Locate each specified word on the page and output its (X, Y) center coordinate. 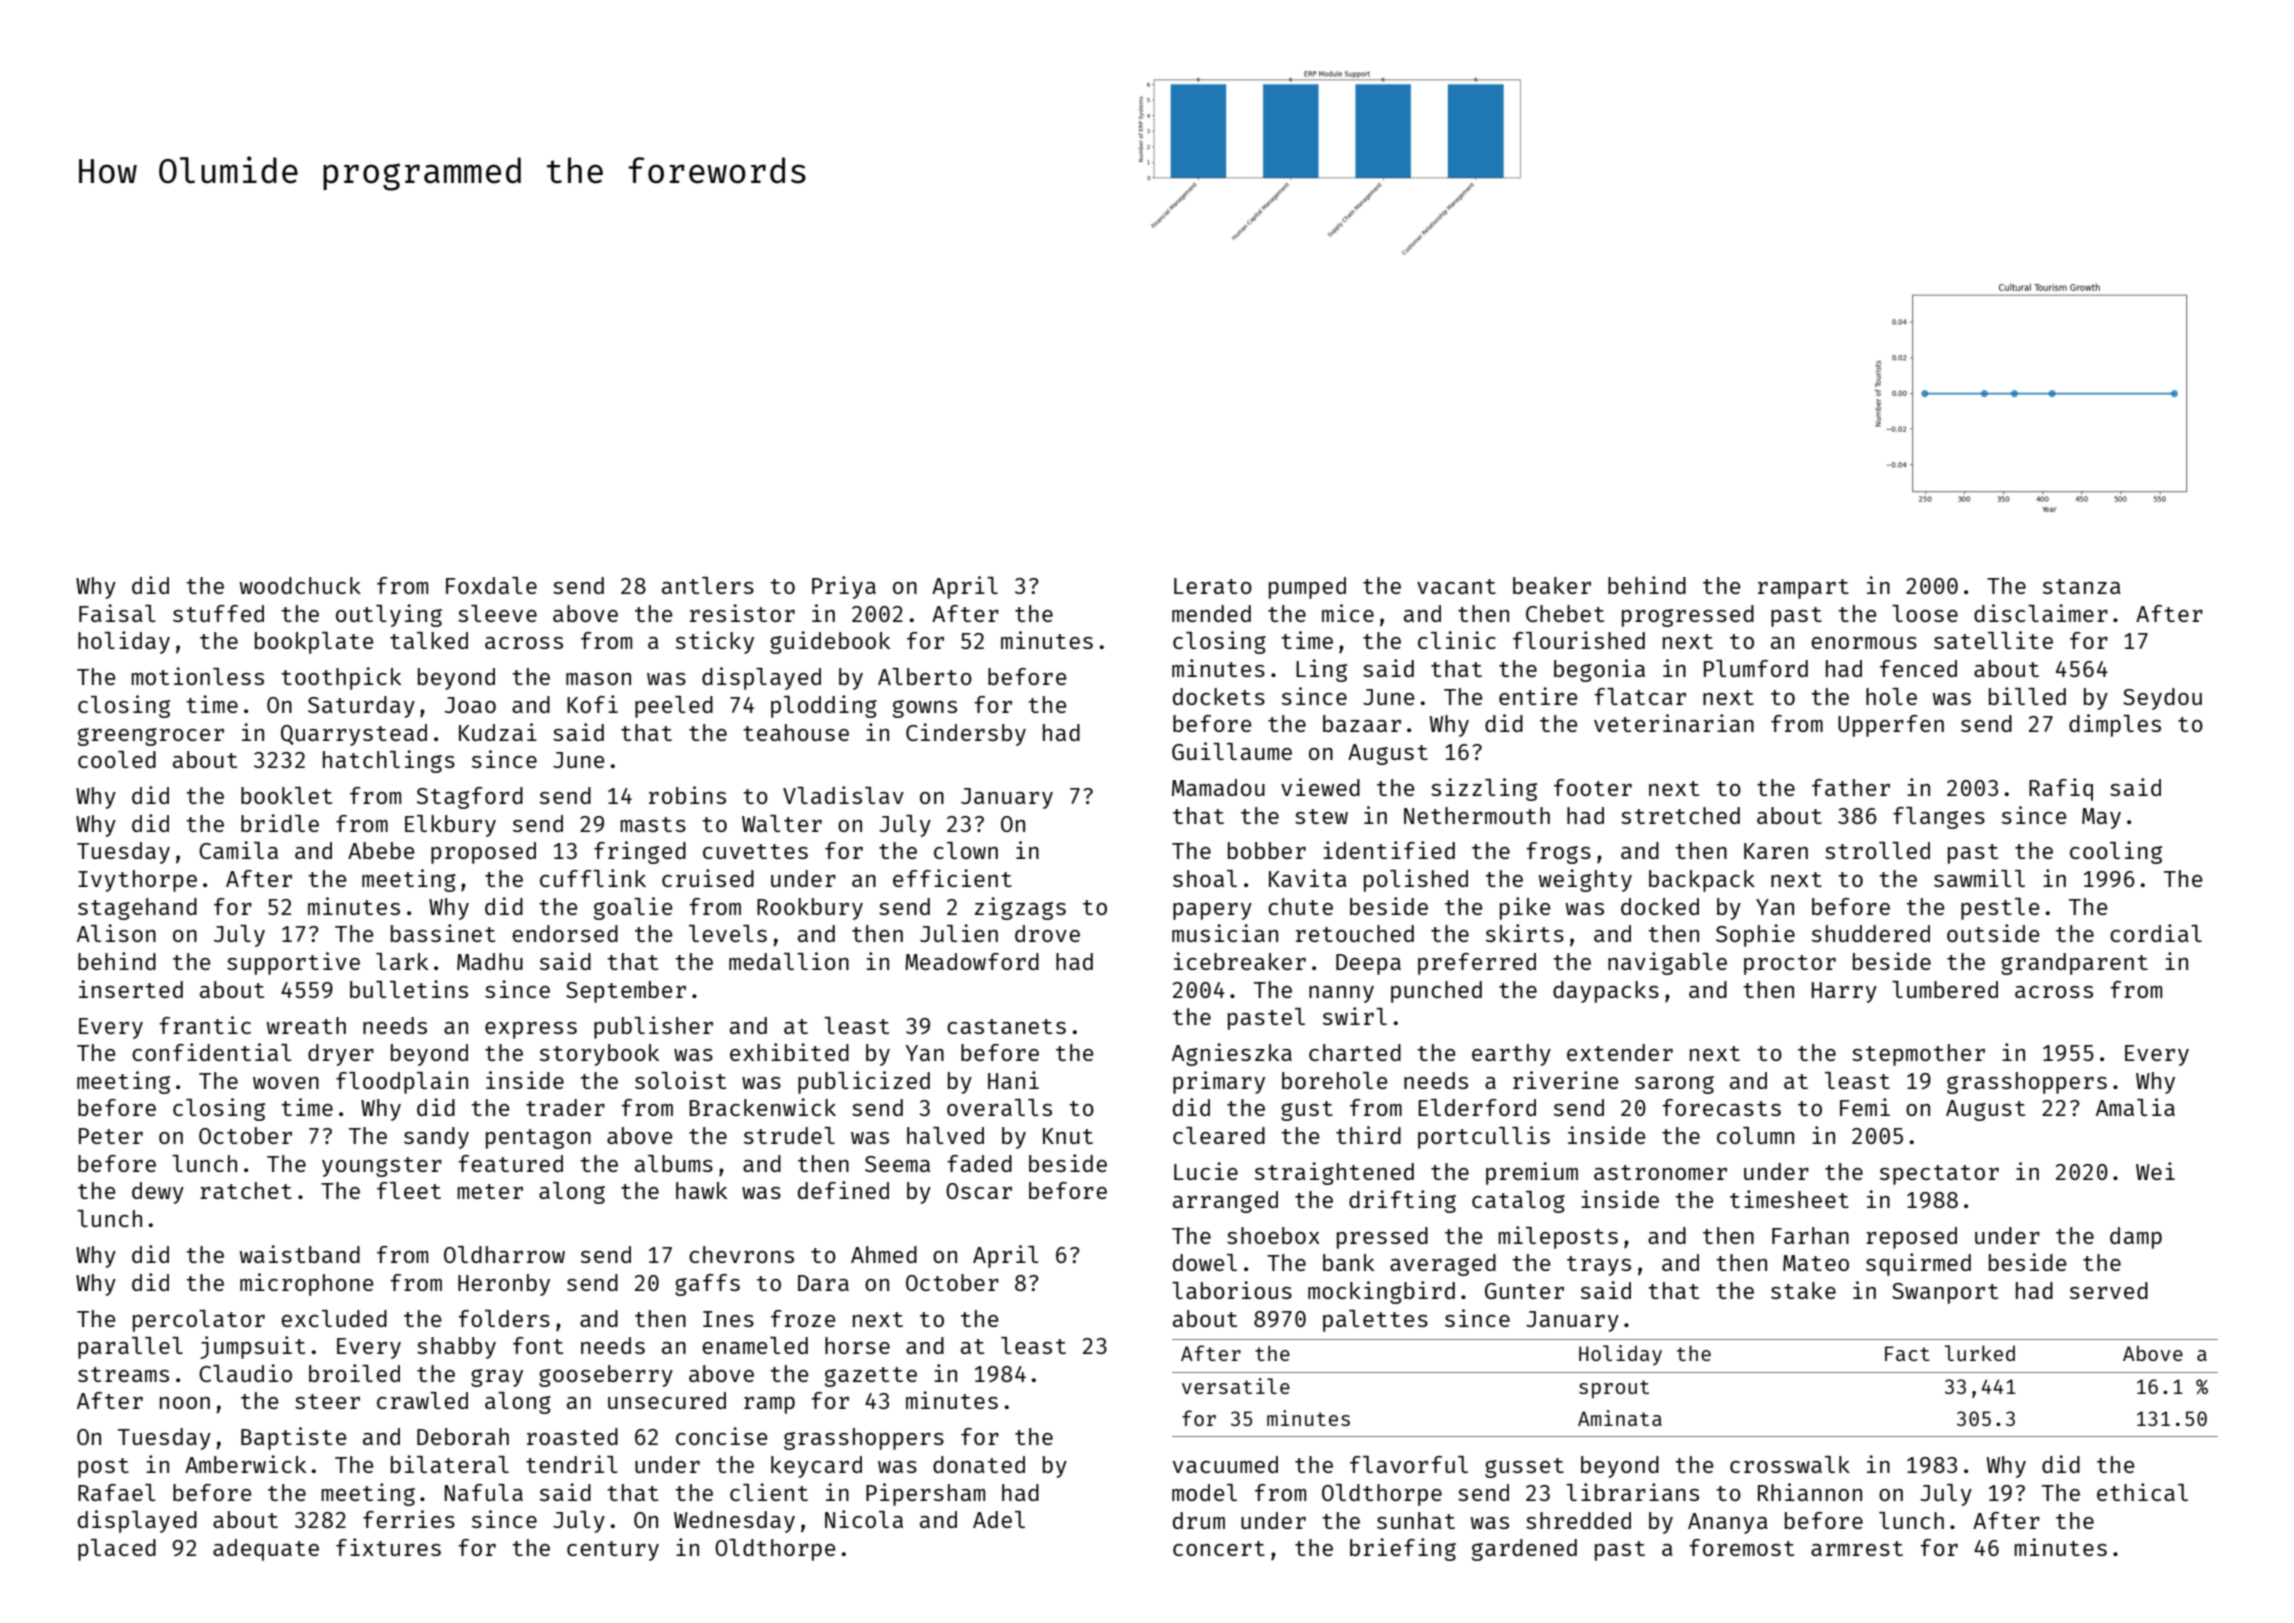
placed (117, 1550)
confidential (212, 1052)
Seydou (2162, 699)
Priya (844, 587)
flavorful (1409, 1464)
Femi (1865, 1107)
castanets (1006, 1026)
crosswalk (1790, 1464)
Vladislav (843, 795)
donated (979, 1464)
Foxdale (491, 585)
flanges (1939, 818)
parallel (130, 1348)
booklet (286, 795)
